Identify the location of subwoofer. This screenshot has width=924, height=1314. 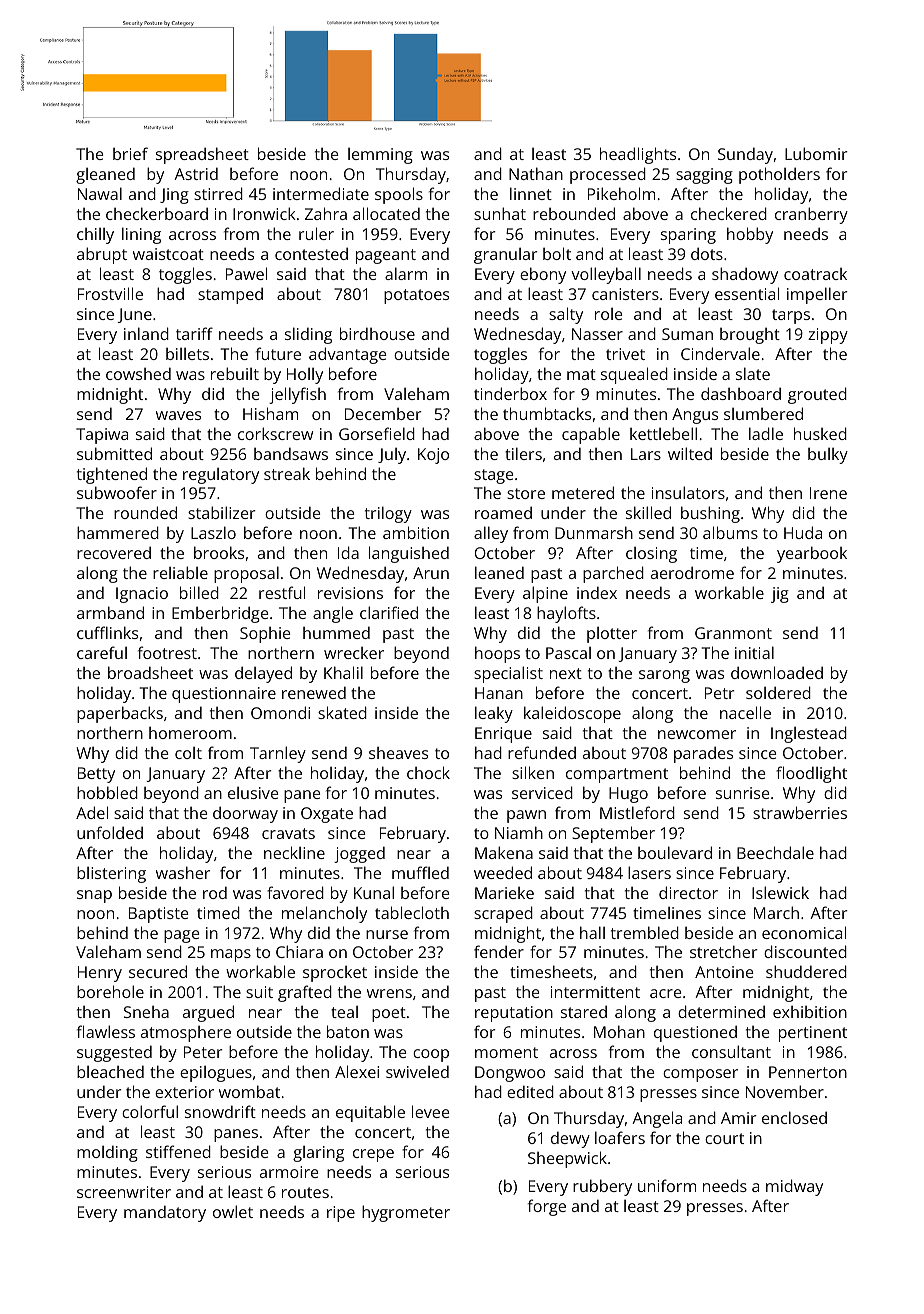
(117, 492).
